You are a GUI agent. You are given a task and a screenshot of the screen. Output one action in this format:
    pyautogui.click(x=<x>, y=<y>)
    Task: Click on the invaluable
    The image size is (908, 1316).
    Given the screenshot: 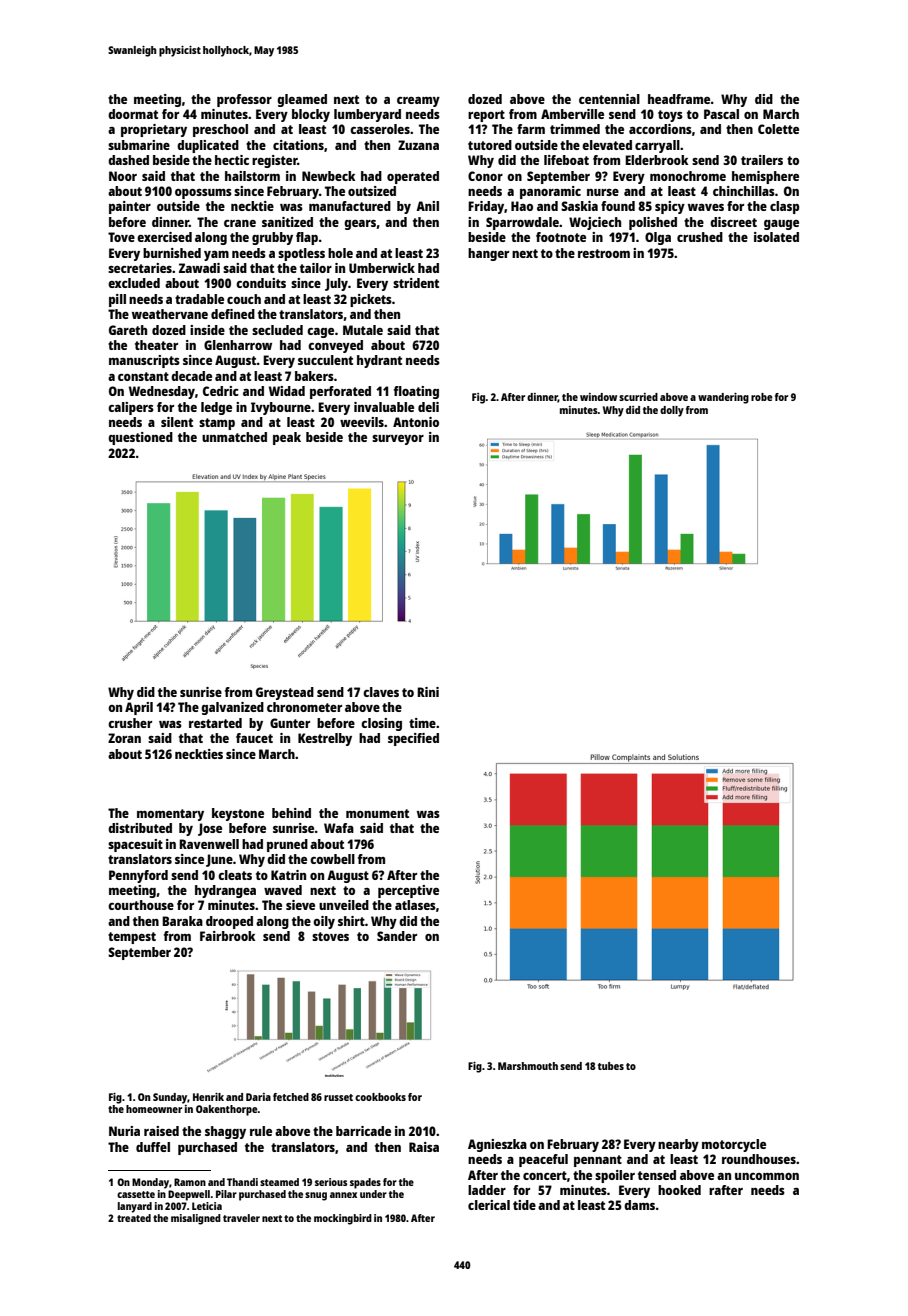 What is the action you would take?
    pyautogui.click(x=384, y=407)
